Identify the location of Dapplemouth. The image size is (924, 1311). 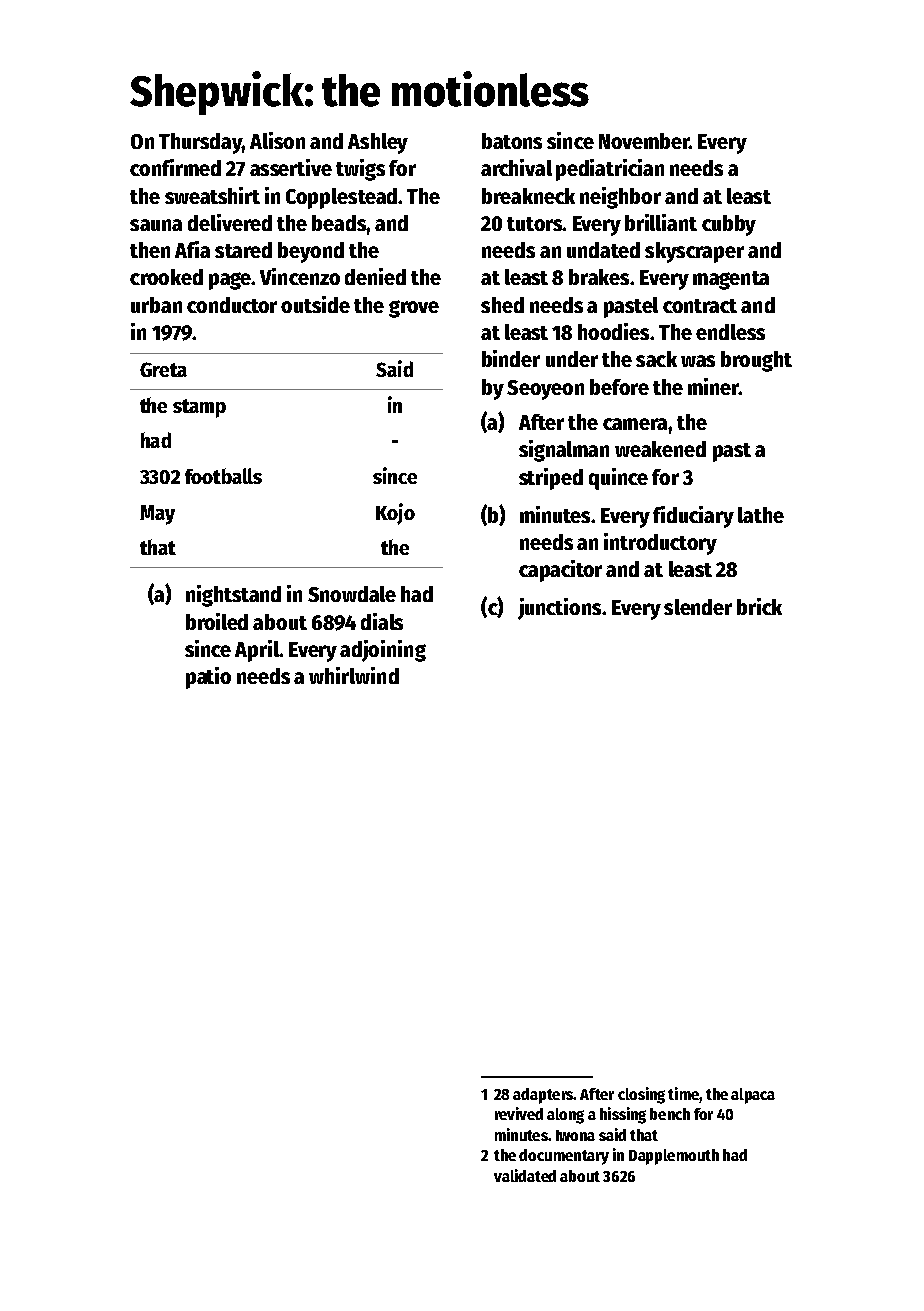
(674, 1157).
